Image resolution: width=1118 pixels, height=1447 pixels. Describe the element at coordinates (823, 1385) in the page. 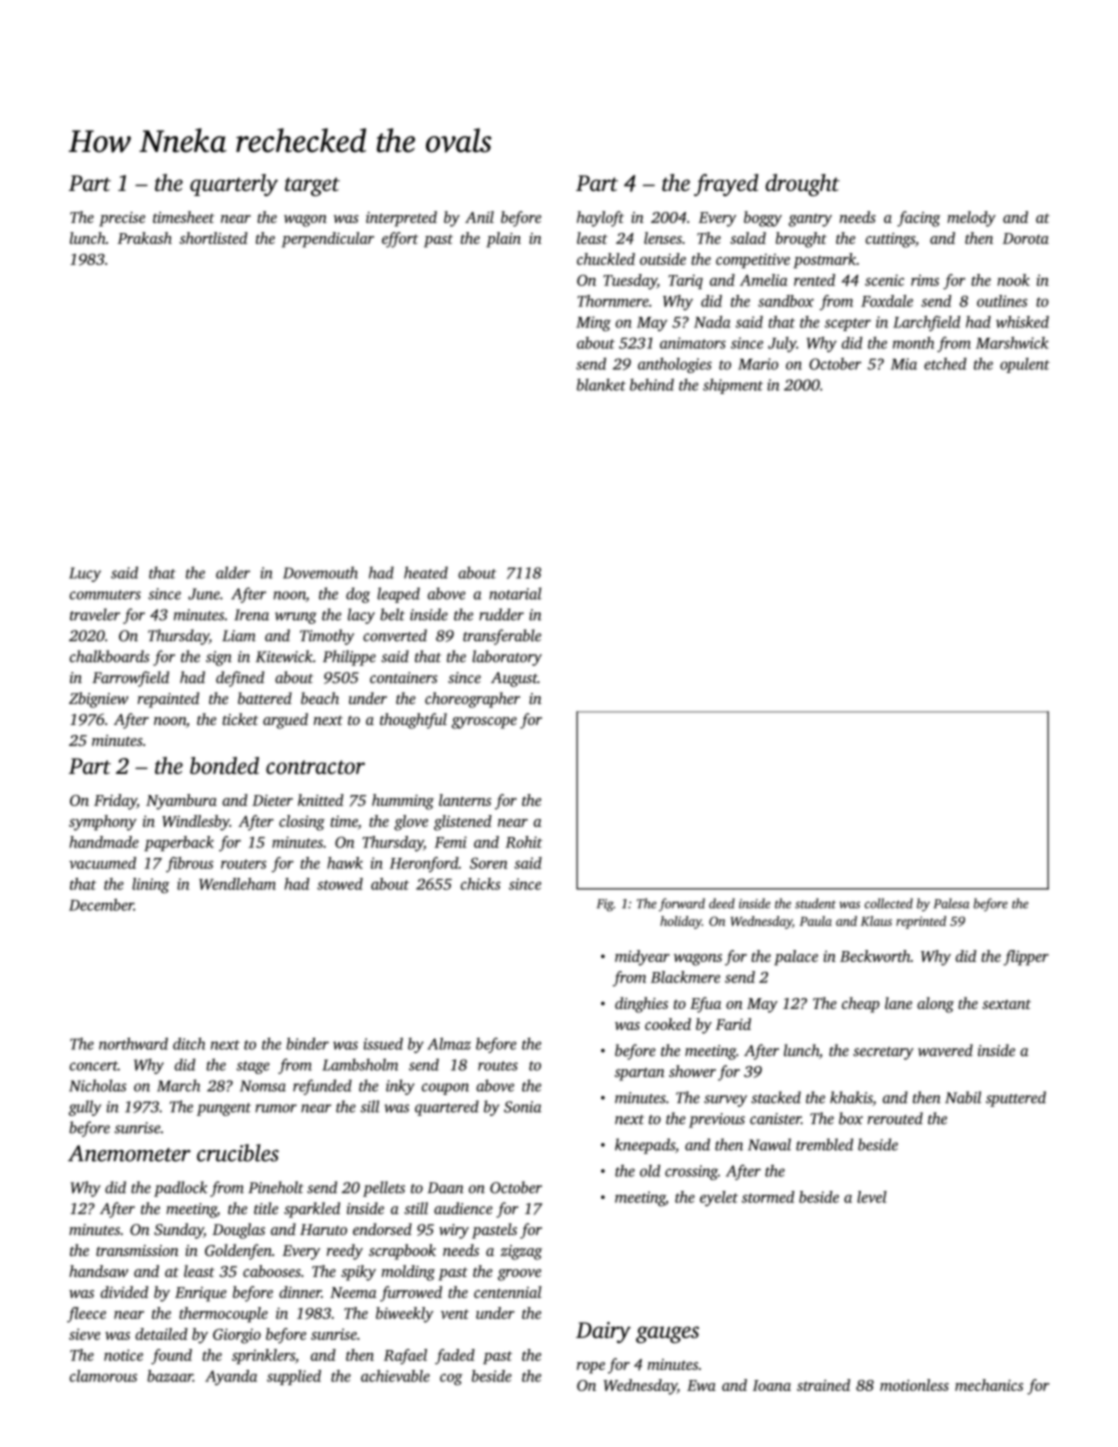

I see `strained` at that location.
